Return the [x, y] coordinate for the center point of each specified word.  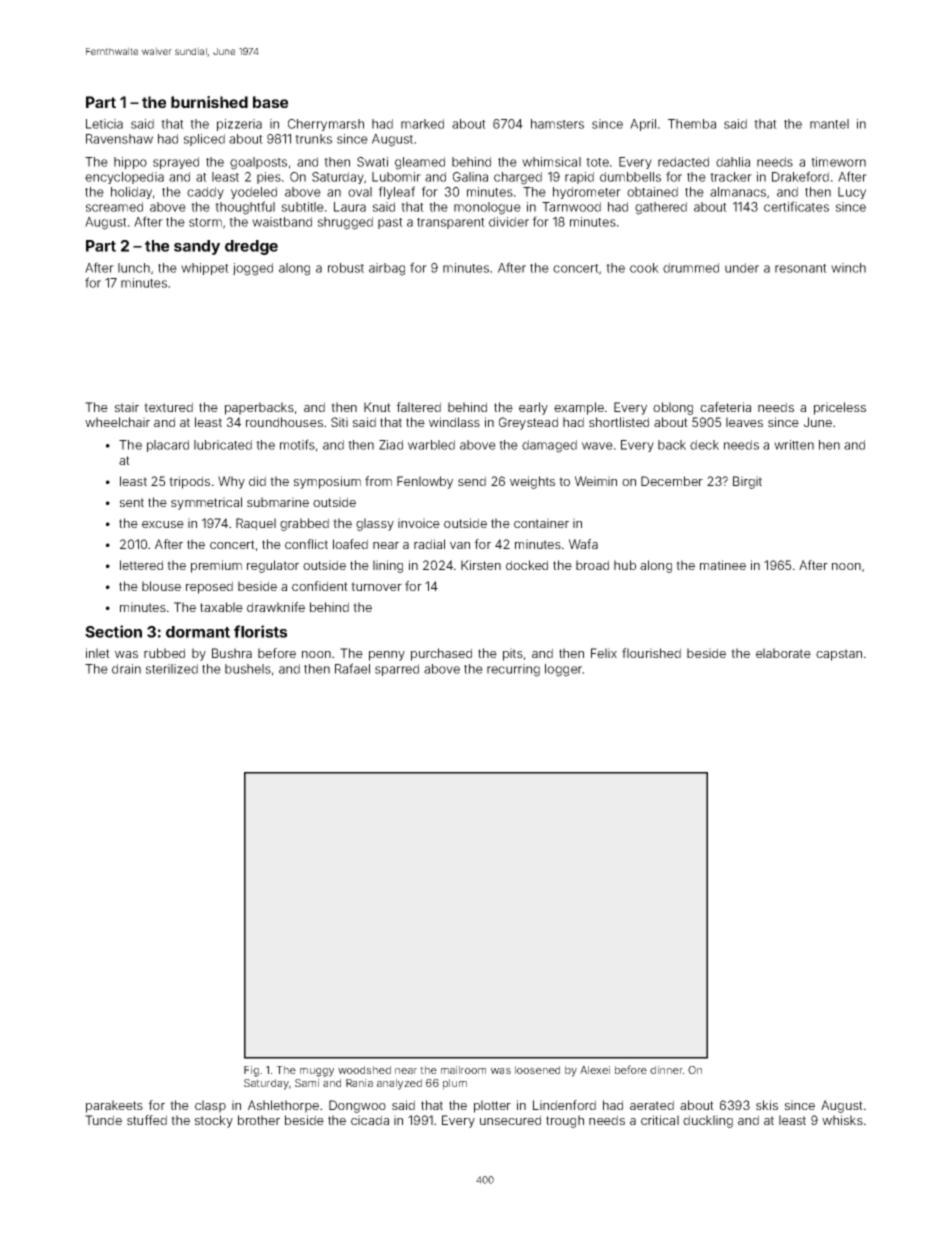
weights [532, 482]
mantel [829, 124]
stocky [214, 1121]
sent [132, 502]
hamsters [557, 124]
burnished [209, 102]
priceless [840, 408]
